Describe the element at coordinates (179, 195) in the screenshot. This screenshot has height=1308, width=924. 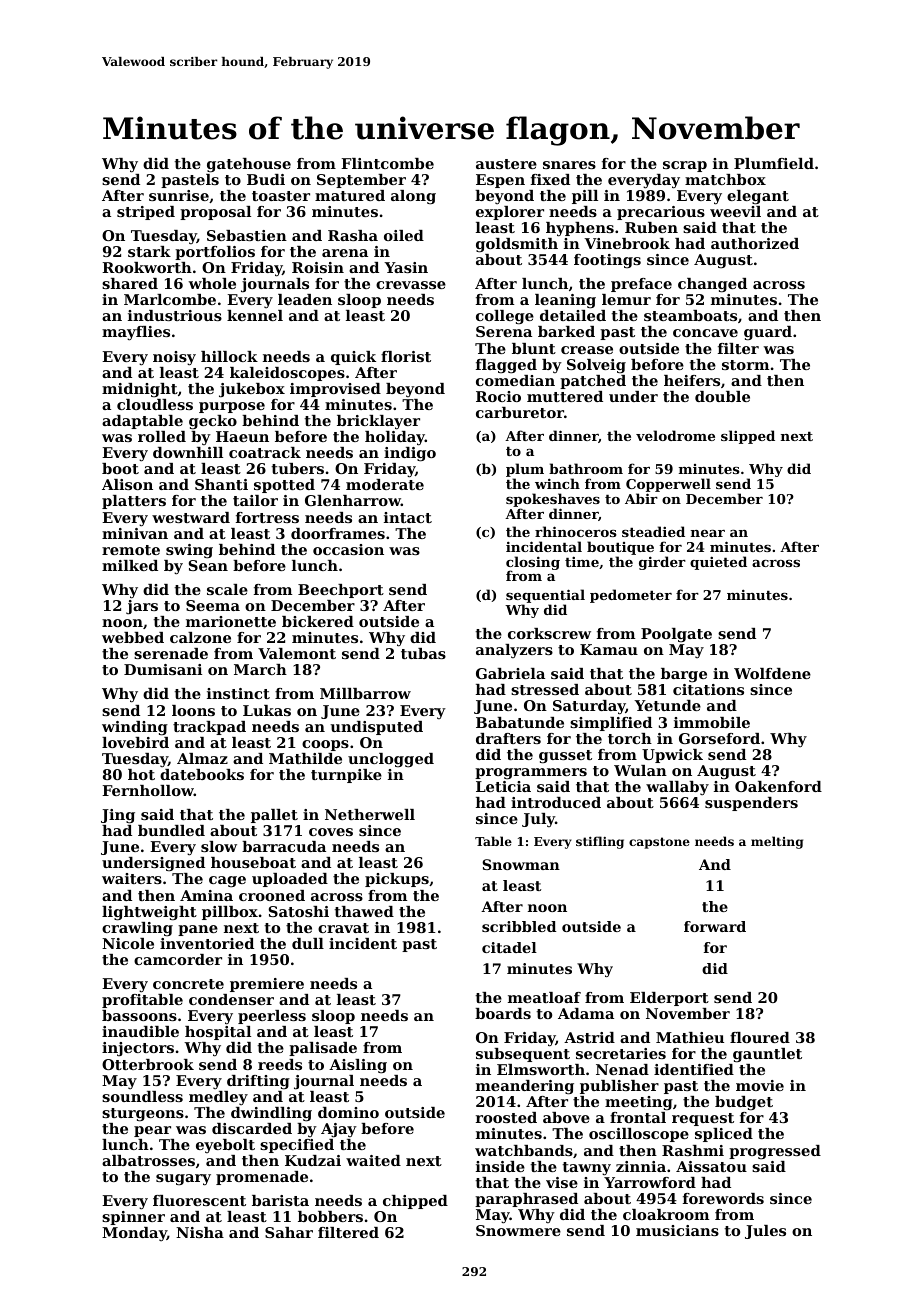
I see `sunrise` at that location.
